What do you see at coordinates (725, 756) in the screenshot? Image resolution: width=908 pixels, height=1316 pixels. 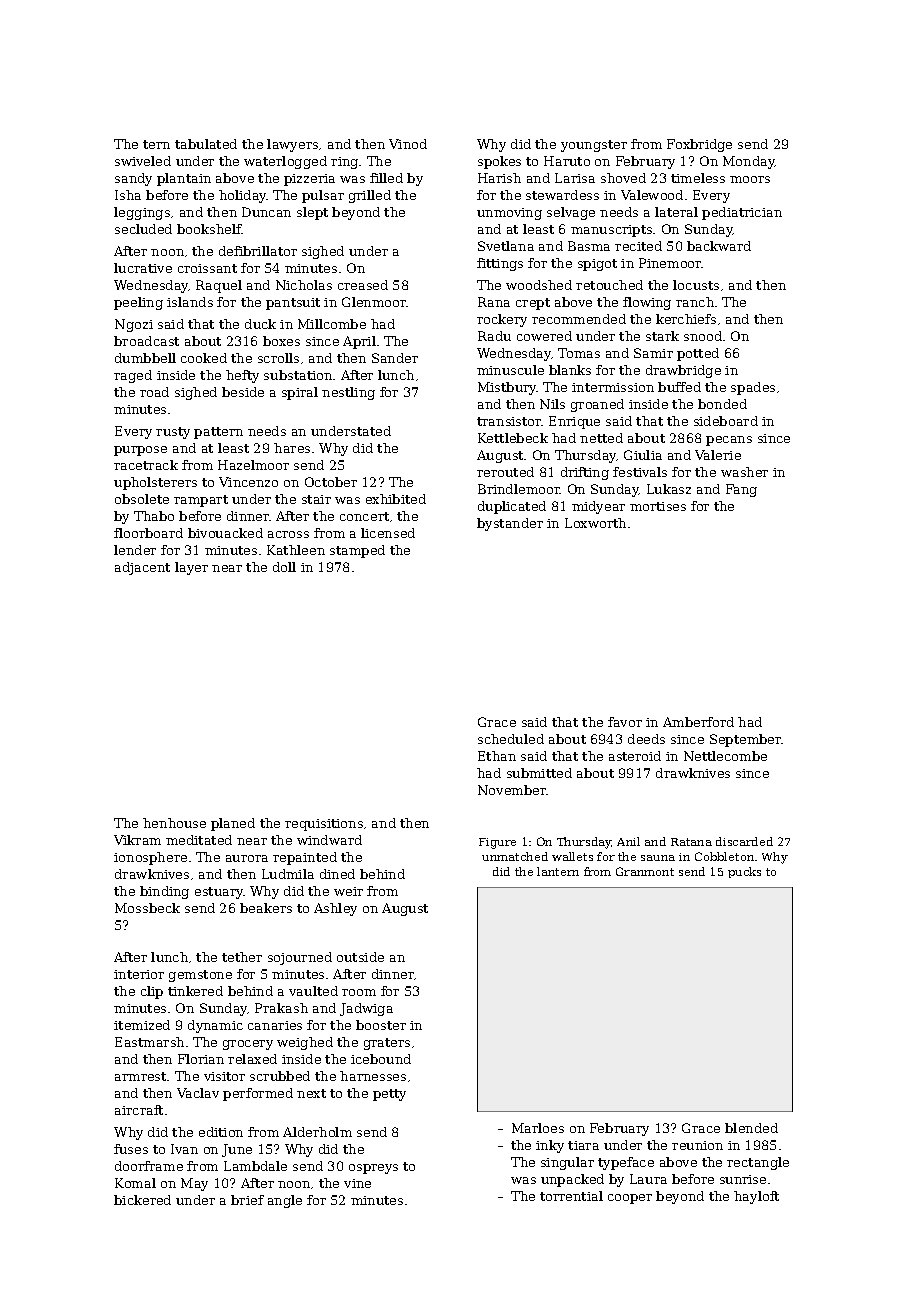 I see `Nettlecombe` at bounding box center [725, 756].
